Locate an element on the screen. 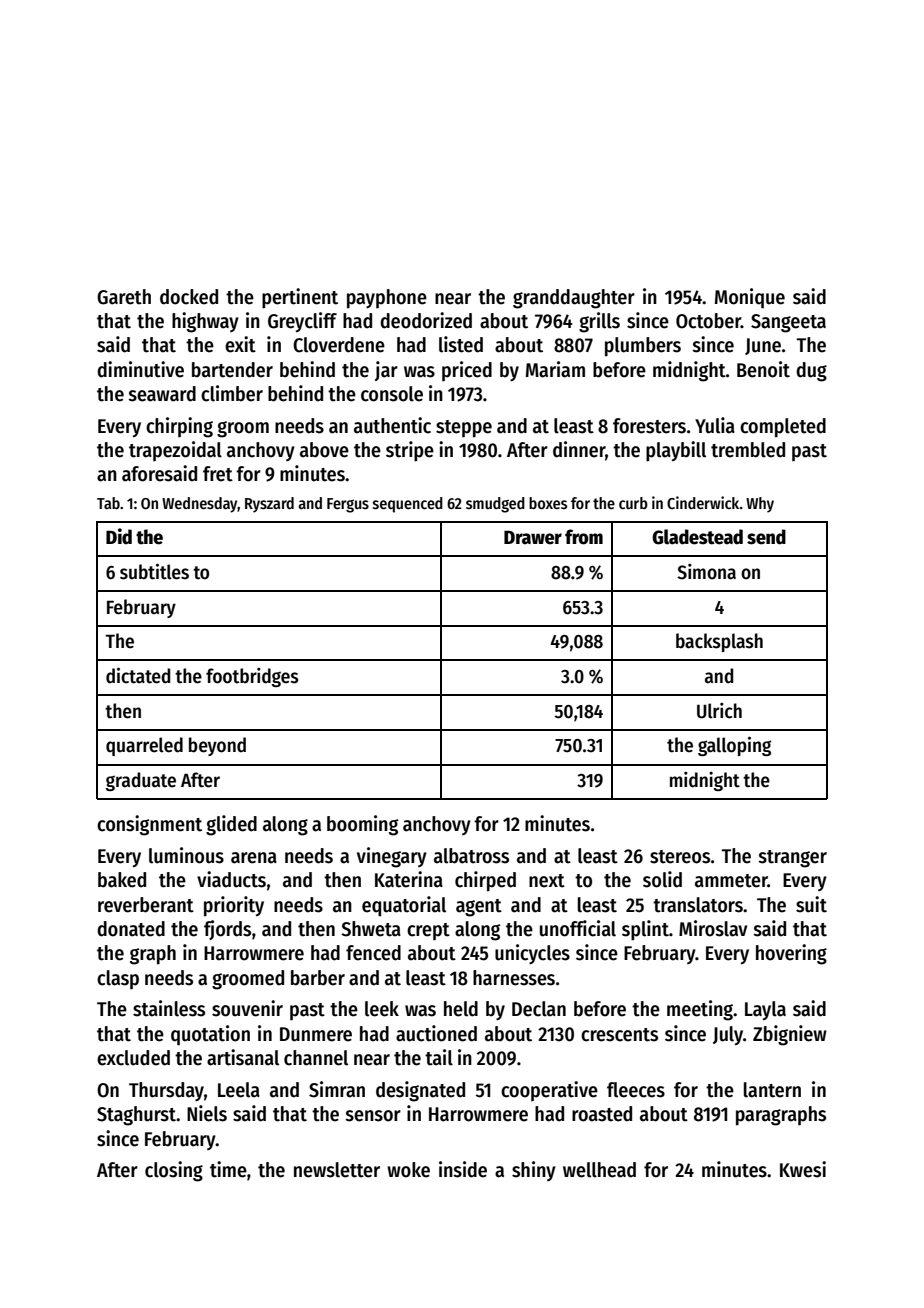 The width and height of the screenshot is (924, 1308). foresters is located at coordinates (649, 426).
